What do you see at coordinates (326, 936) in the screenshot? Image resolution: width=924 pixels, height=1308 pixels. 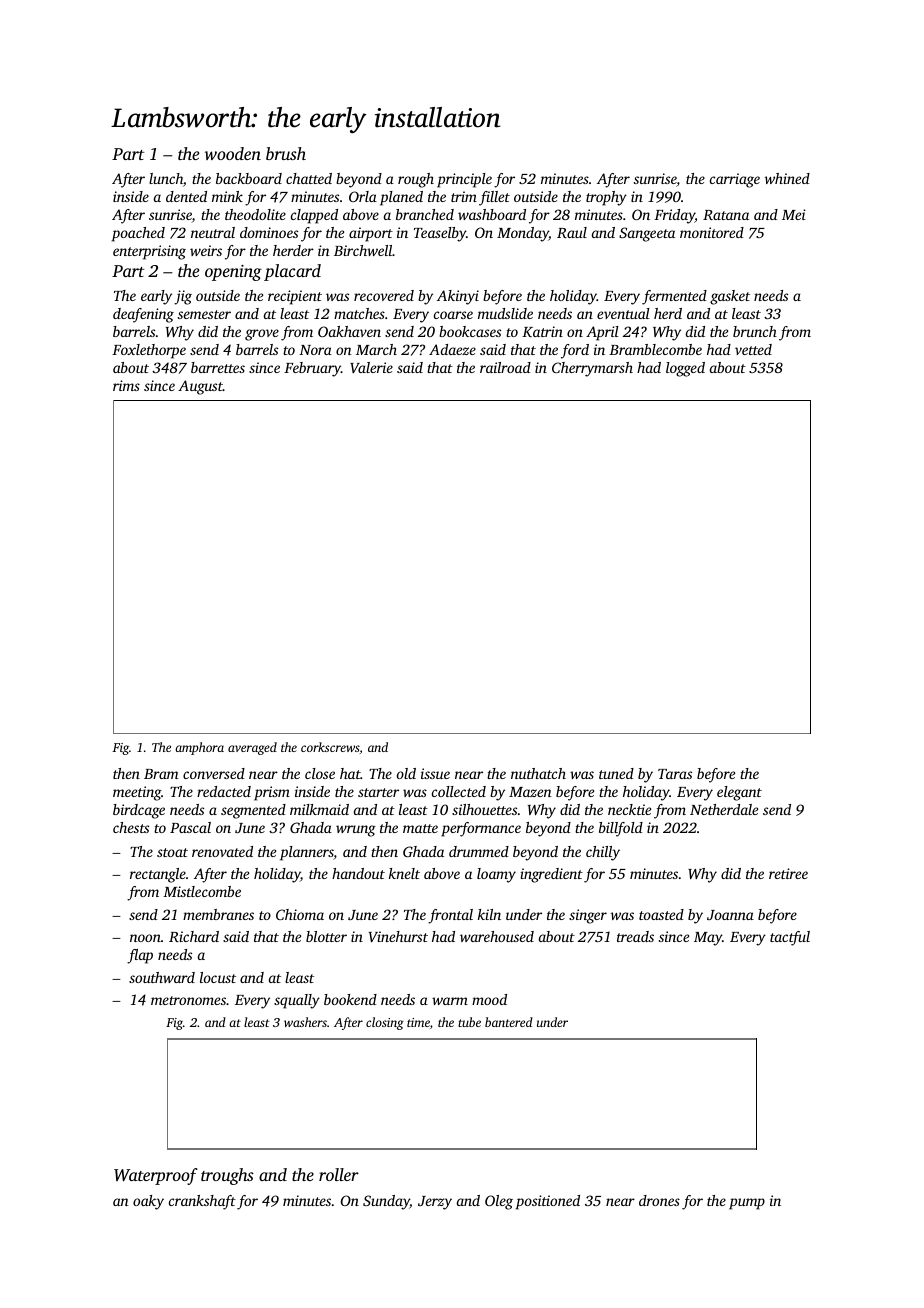 I see `blotter` at bounding box center [326, 936].
